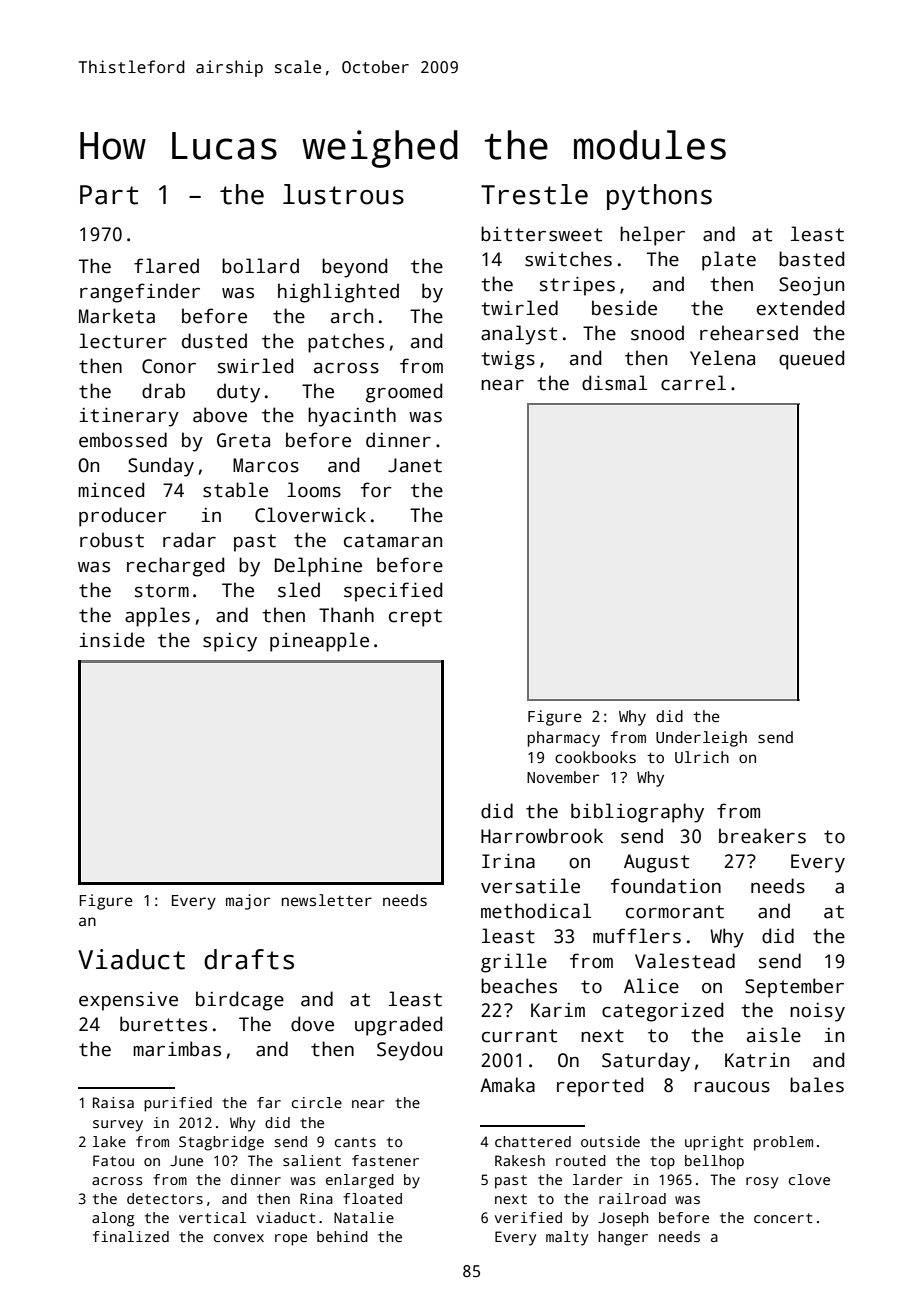 Image resolution: width=924 pixels, height=1311 pixels. Describe the element at coordinates (415, 465) in the image. I see `Janet` at that location.
